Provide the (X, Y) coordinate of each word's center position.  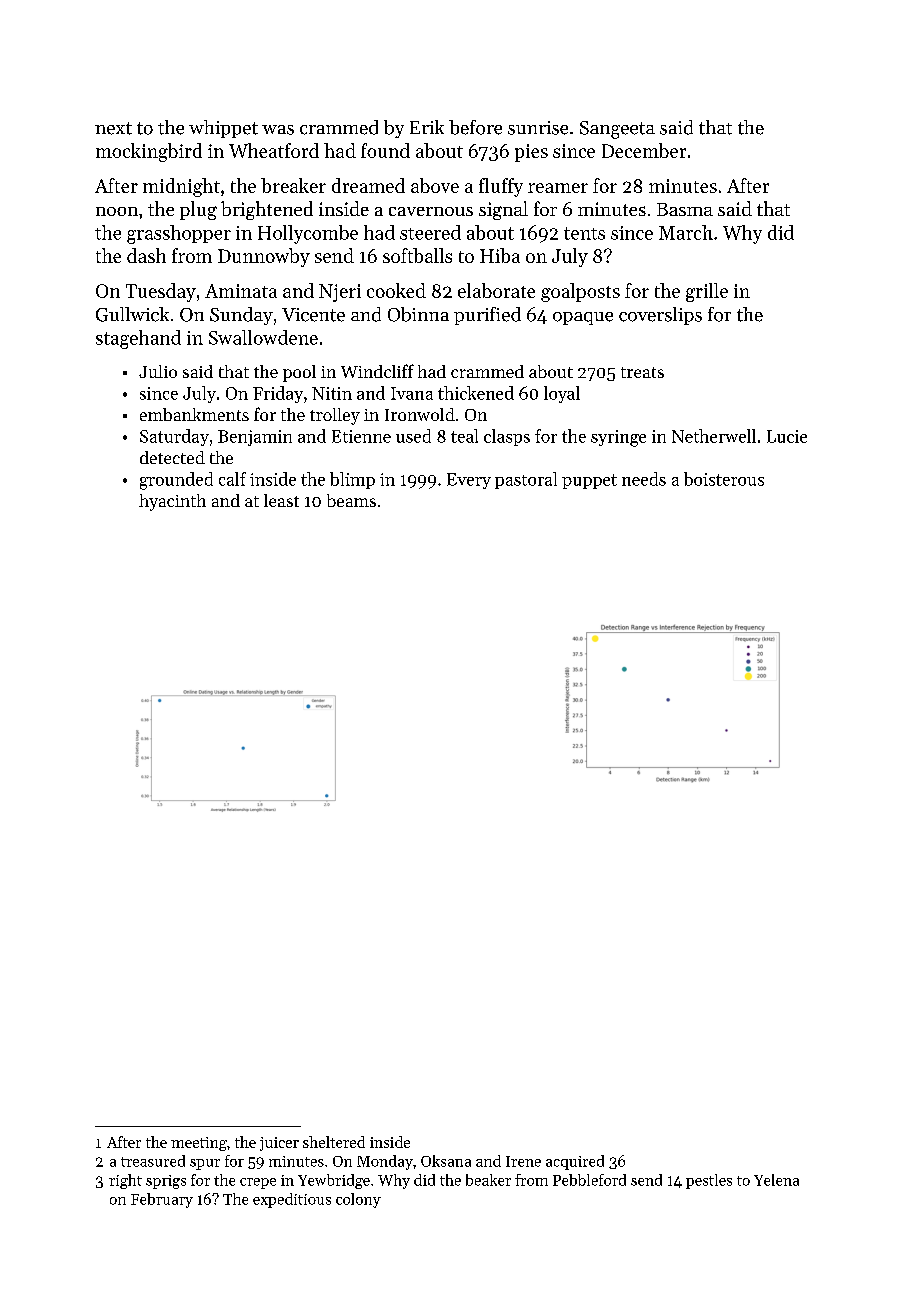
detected (172, 457)
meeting (199, 1144)
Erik (427, 127)
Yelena (776, 1180)
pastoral (526, 480)
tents (584, 233)
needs (644, 479)
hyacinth (172, 502)
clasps (507, 437)
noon (117, 211)
